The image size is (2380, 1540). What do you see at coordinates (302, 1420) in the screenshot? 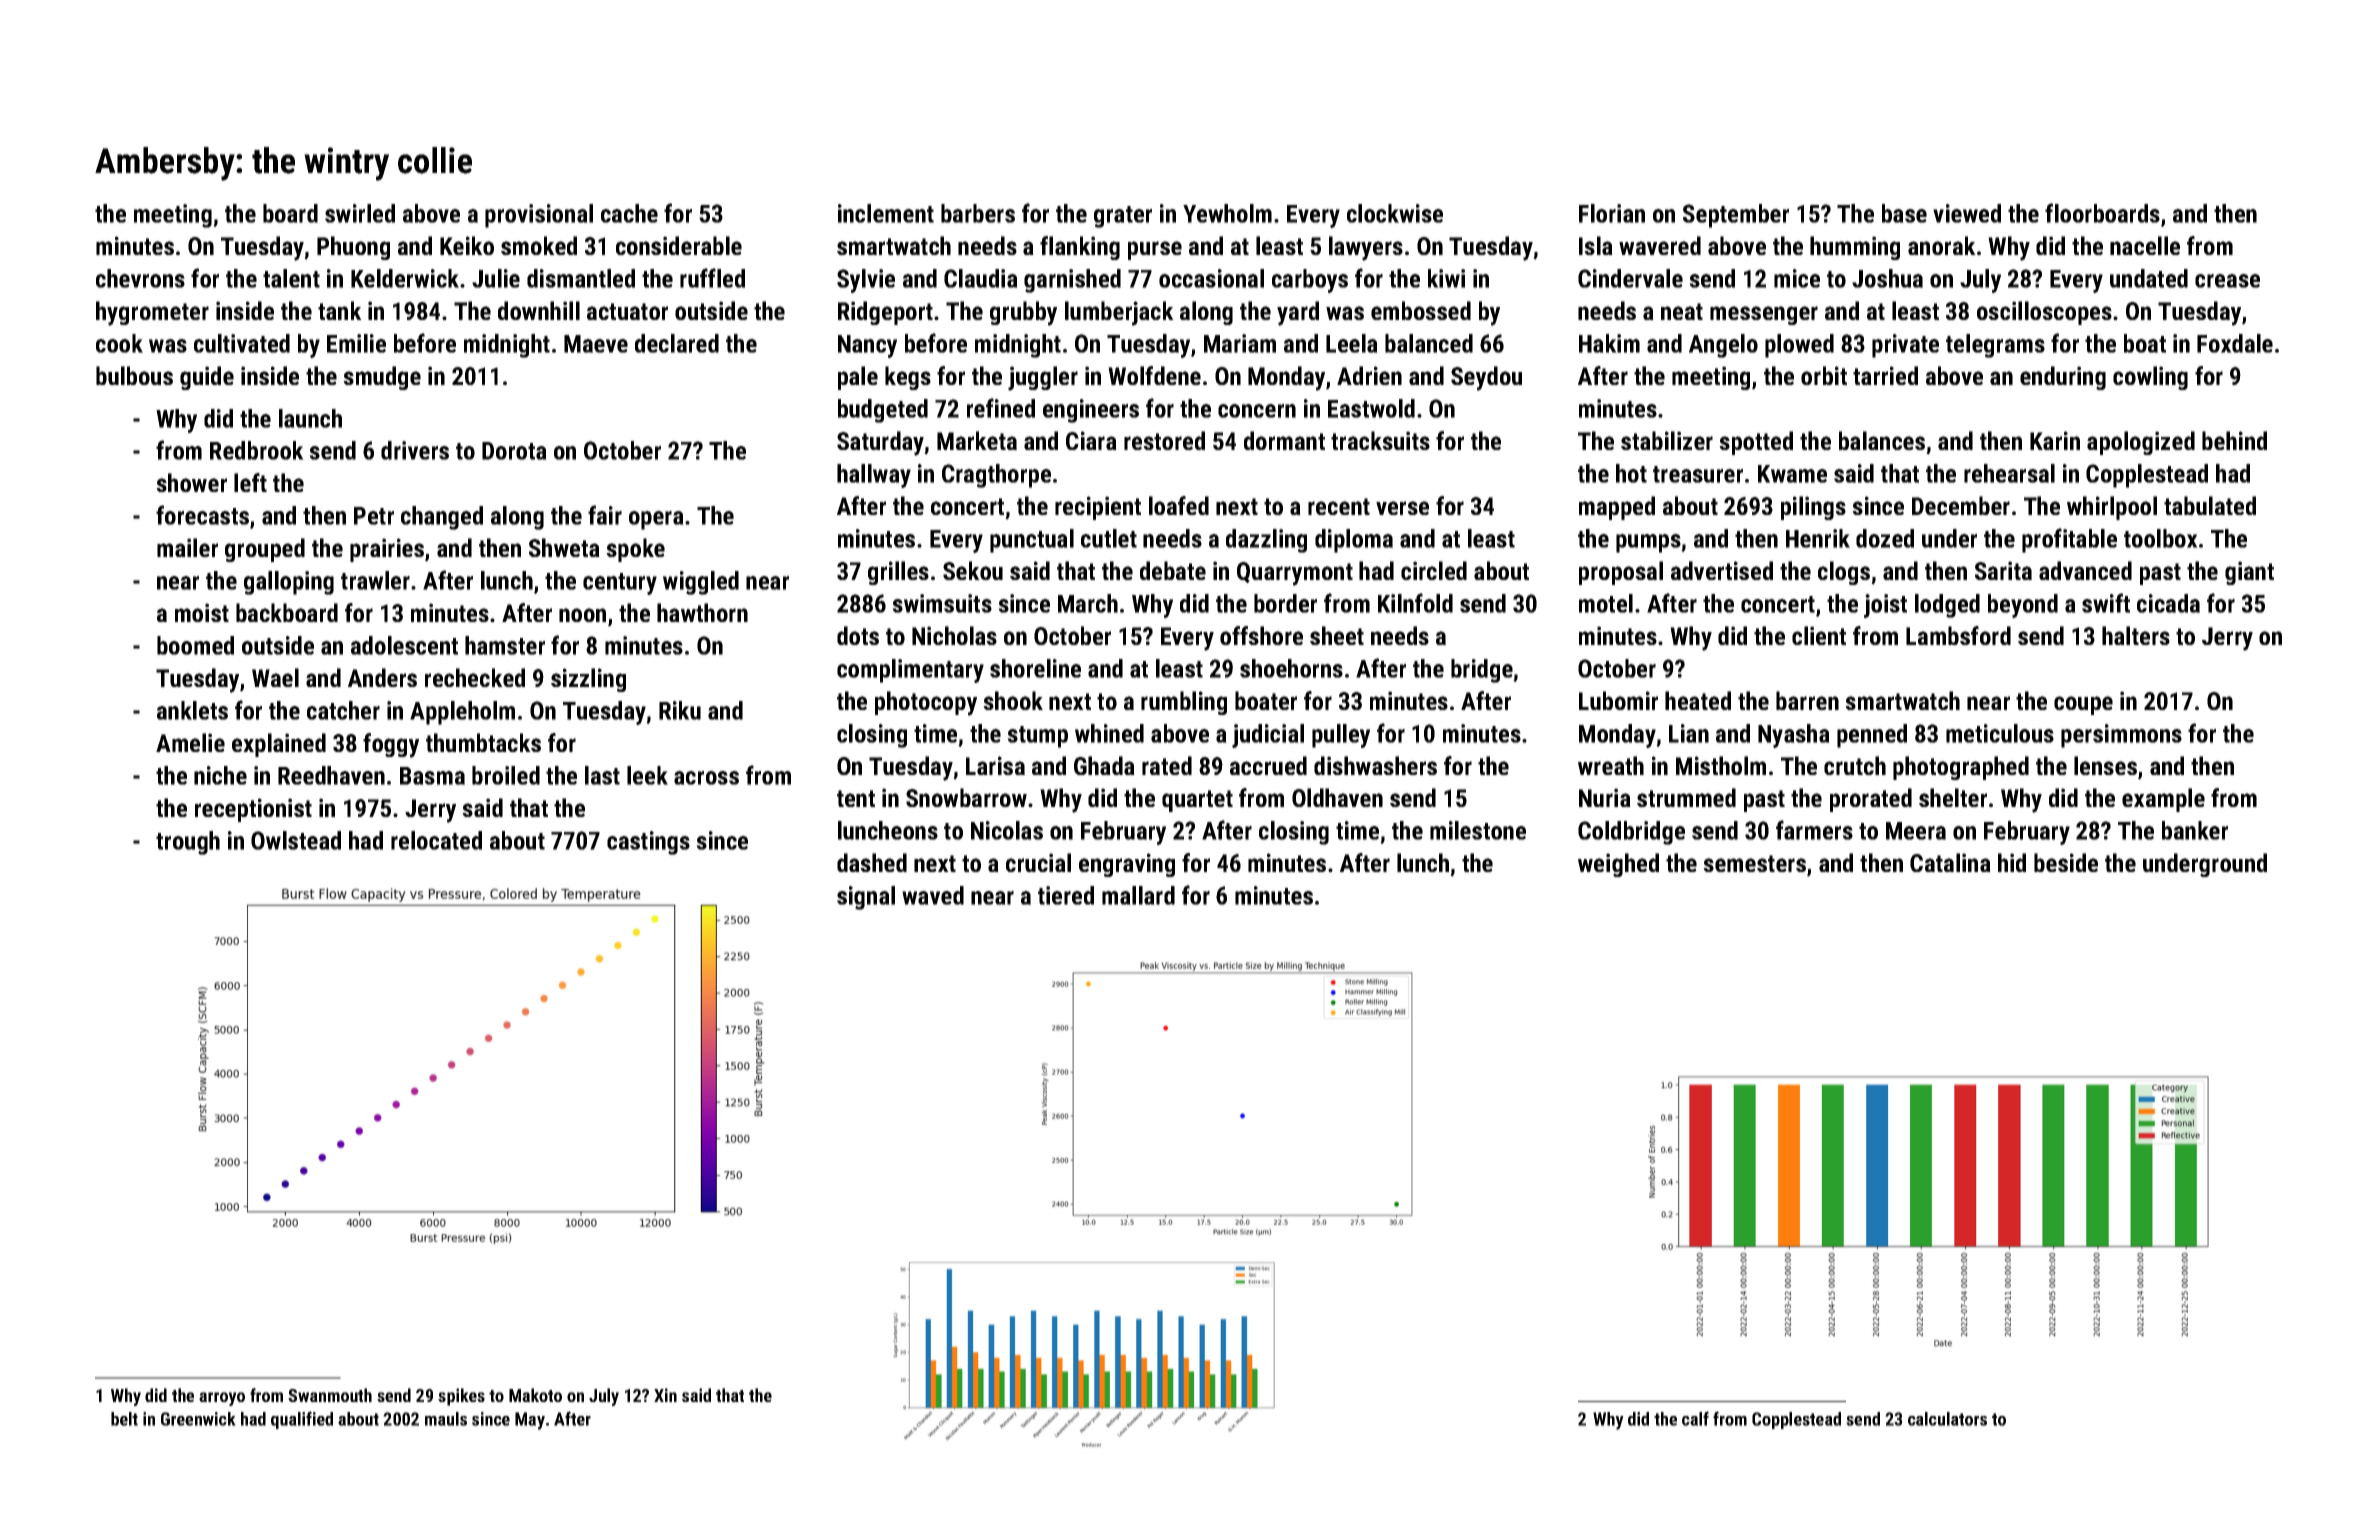
I see `qualified` at bounding box center [302, 1420].
